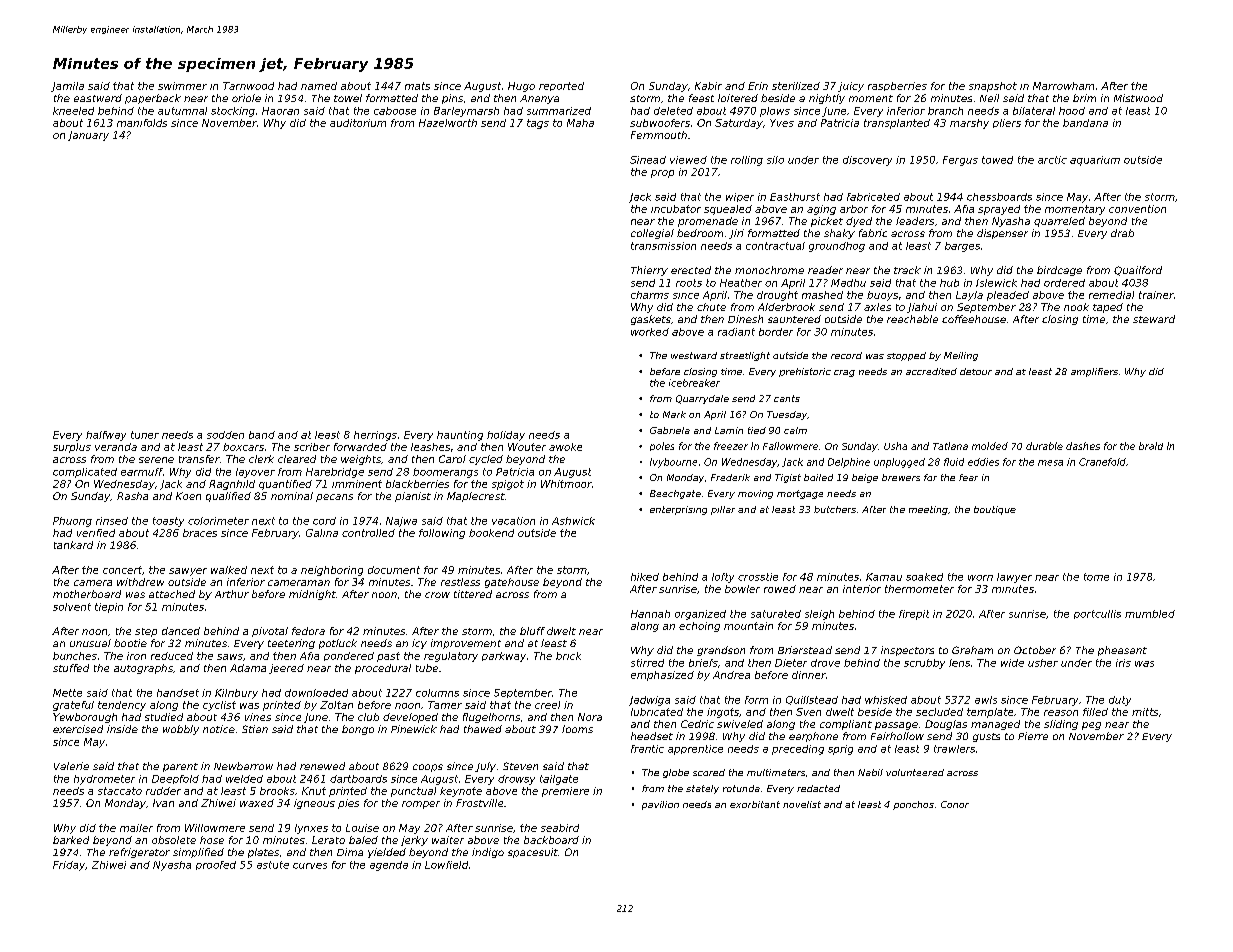 This screenshot has width=1233, height=952. Describe the element at coordinates (358, 123) in the screenshot. I see `auditorium` at that location.
